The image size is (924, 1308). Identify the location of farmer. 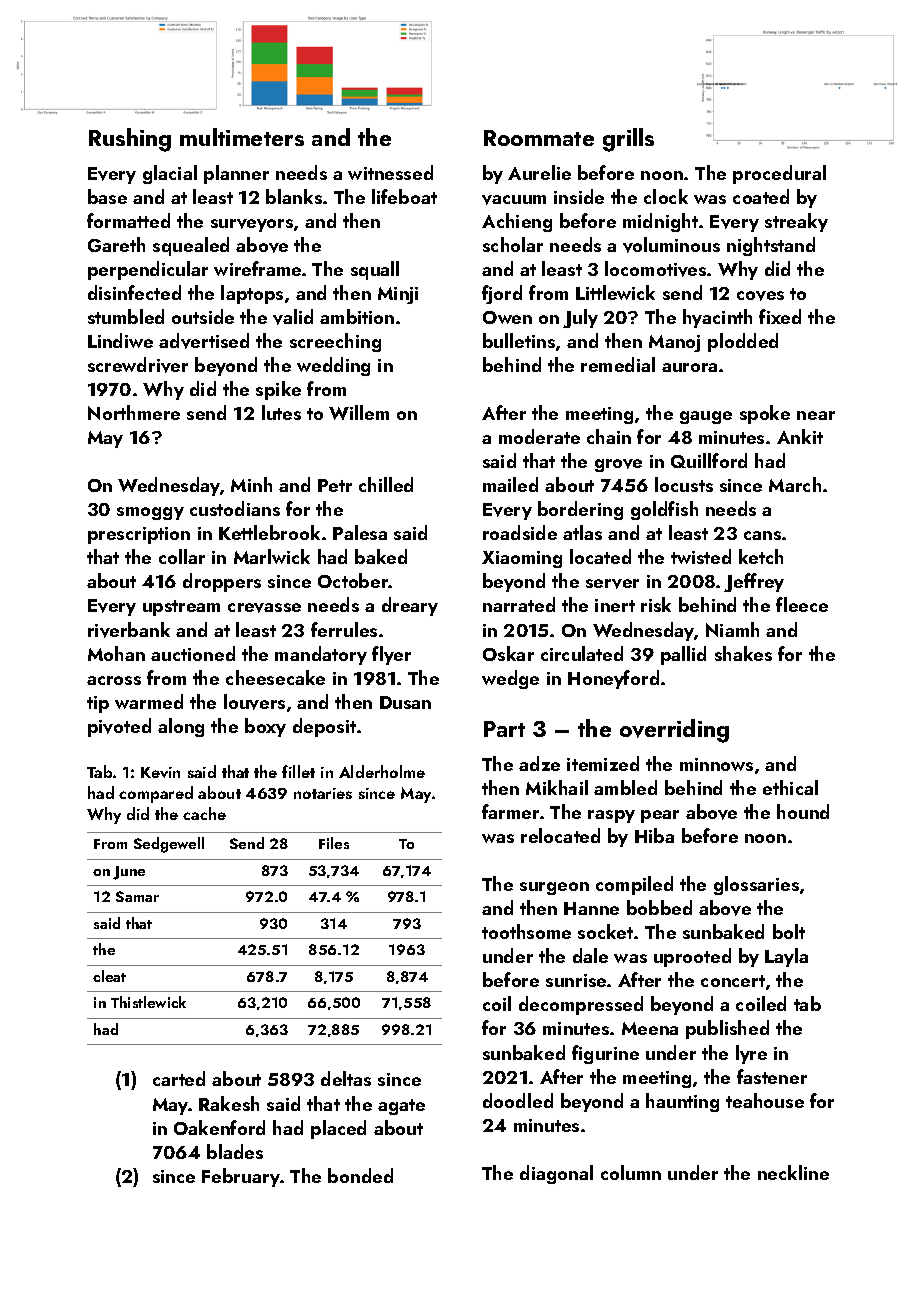
(510, 811).
